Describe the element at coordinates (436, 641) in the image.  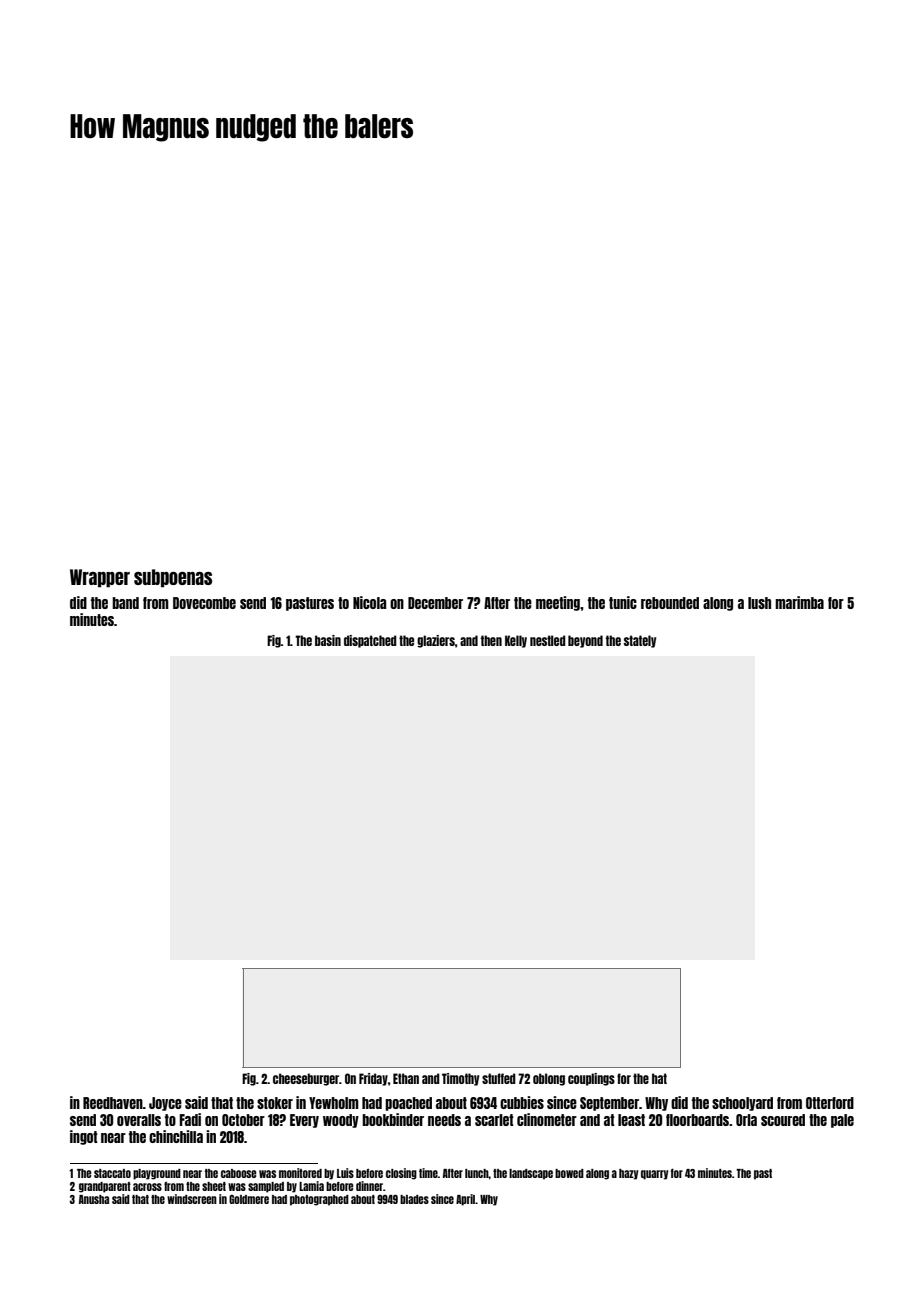
I see `glaziers` at that location.
